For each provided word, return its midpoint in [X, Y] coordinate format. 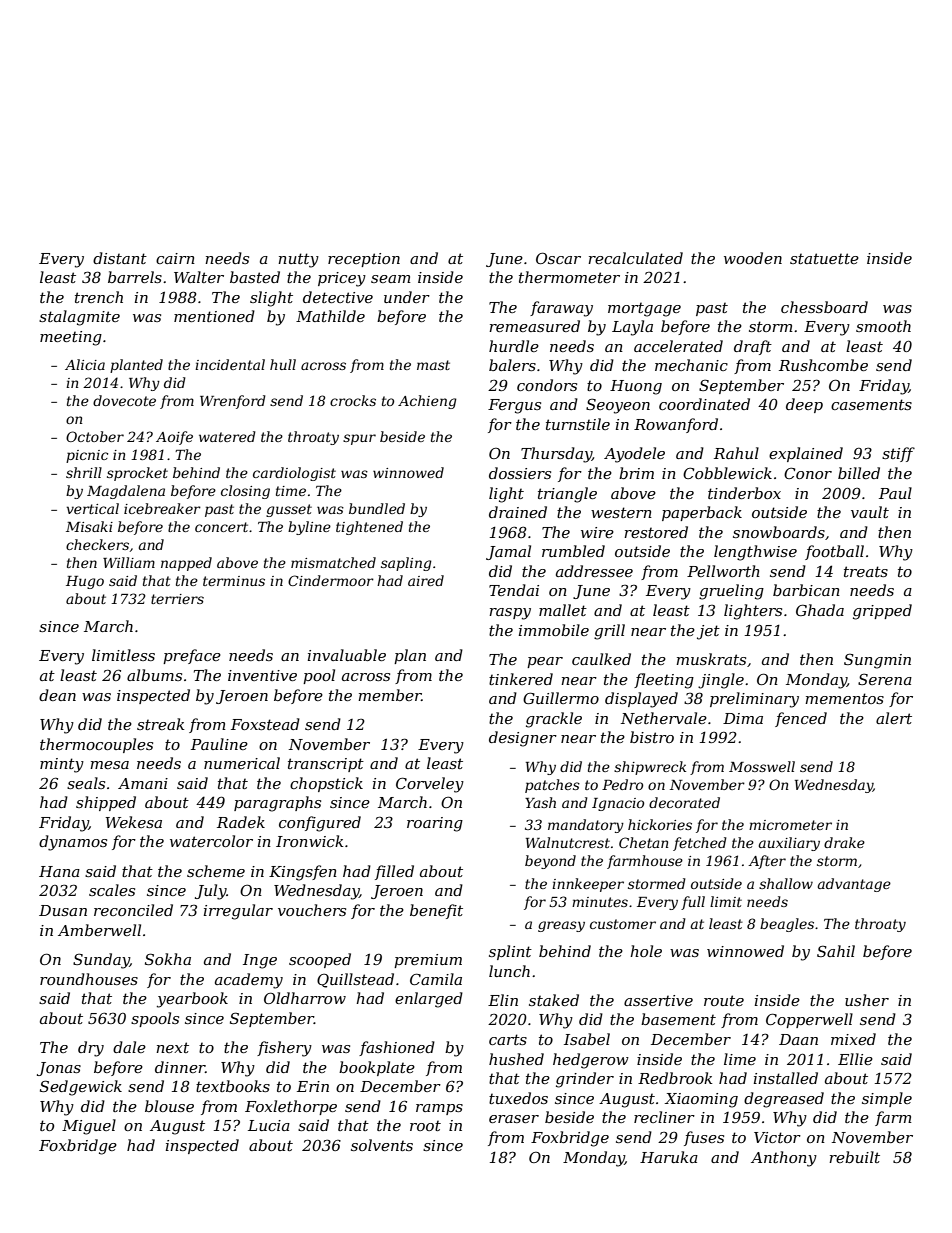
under [407, 297]
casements [871, 404]
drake [844, 842]
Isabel [587, 1039]
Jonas [59, 1069]
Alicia [85, 364]
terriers [177, 599]
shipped [106, 803]
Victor [777, 1137]
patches [552, 786]
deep [804, 405]
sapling [406, 564]
